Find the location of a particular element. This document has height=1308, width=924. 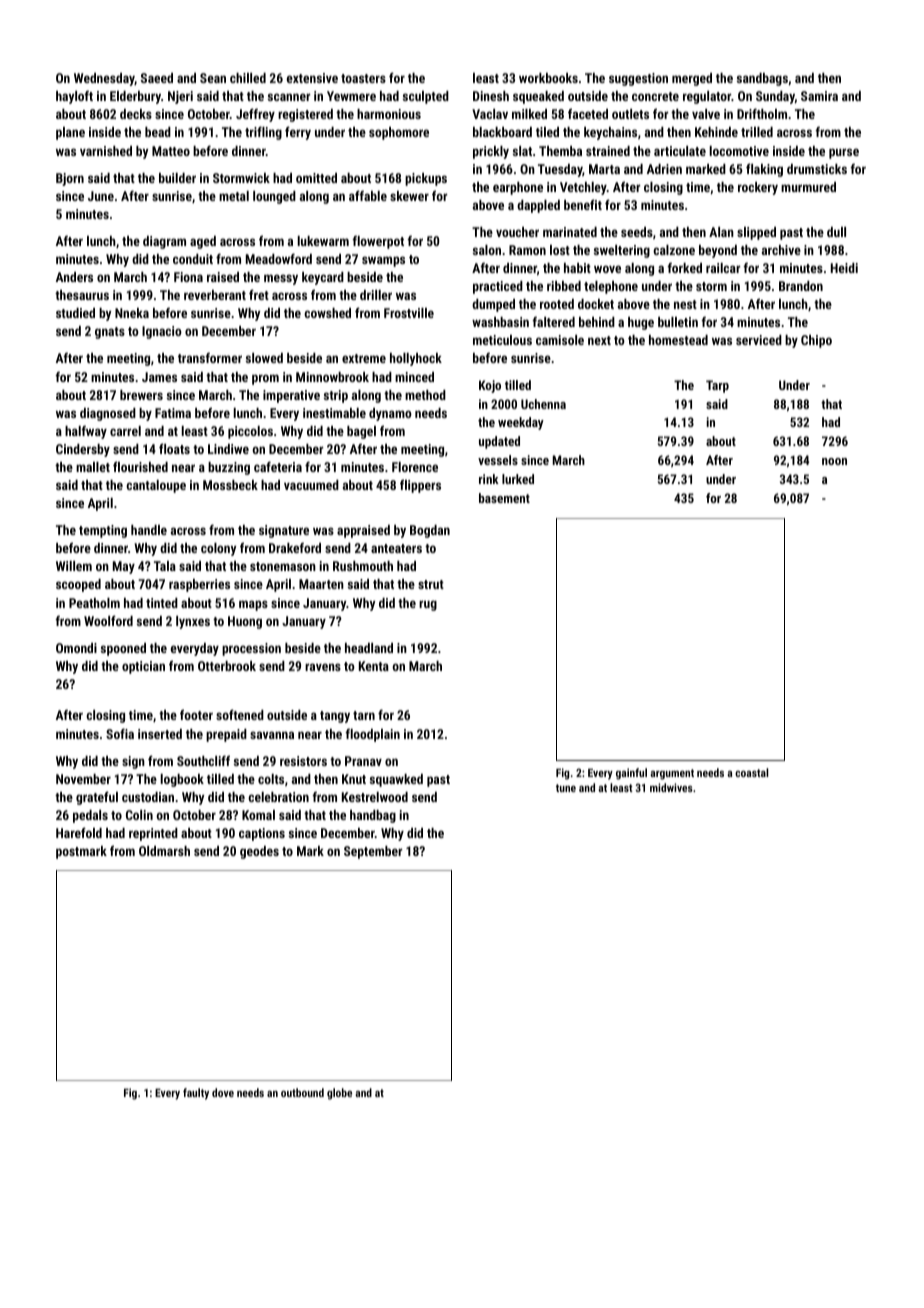

Harefold is located at coordinates (79, 832).
